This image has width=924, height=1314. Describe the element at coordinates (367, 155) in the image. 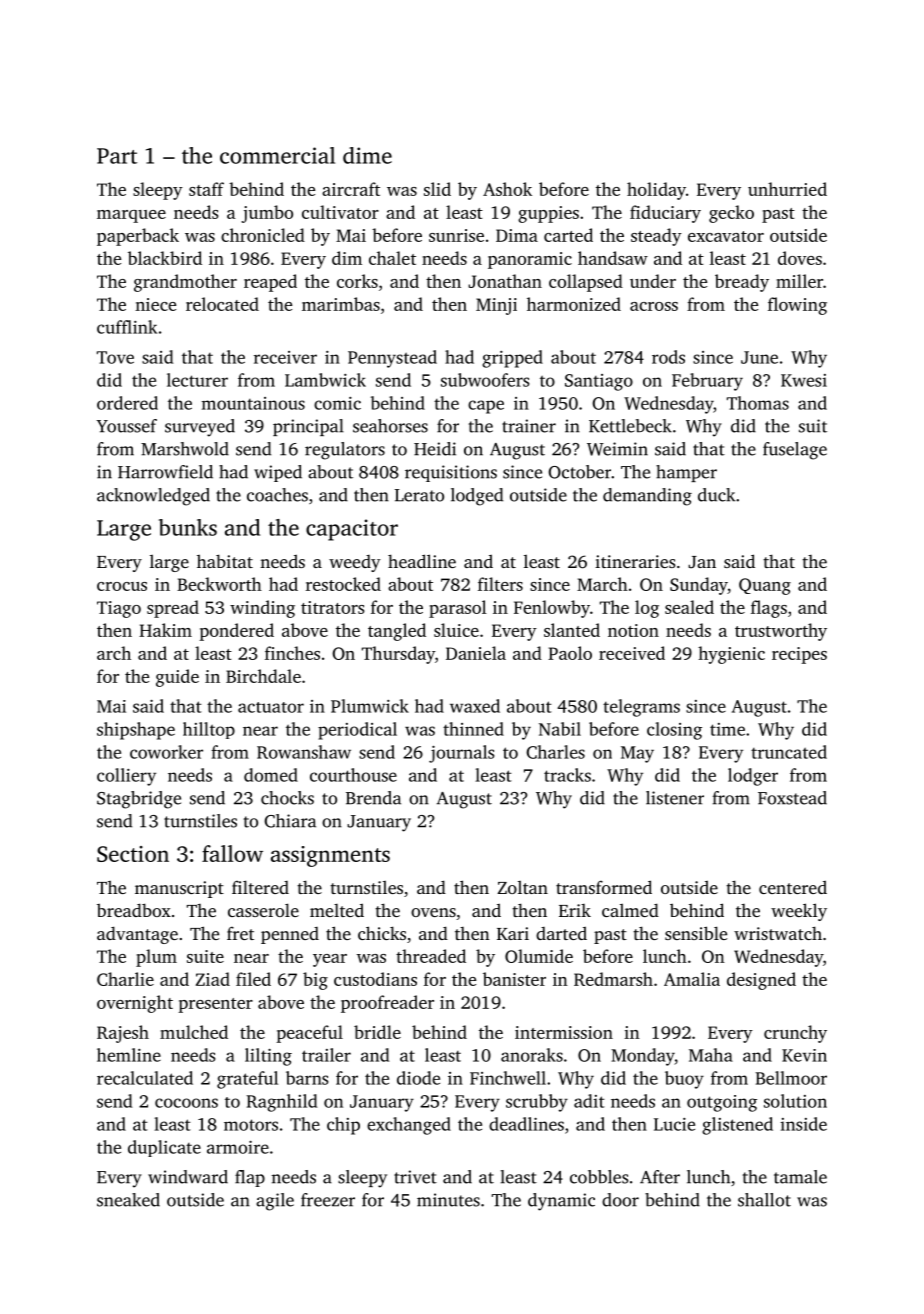

I see `dime` at that location.
